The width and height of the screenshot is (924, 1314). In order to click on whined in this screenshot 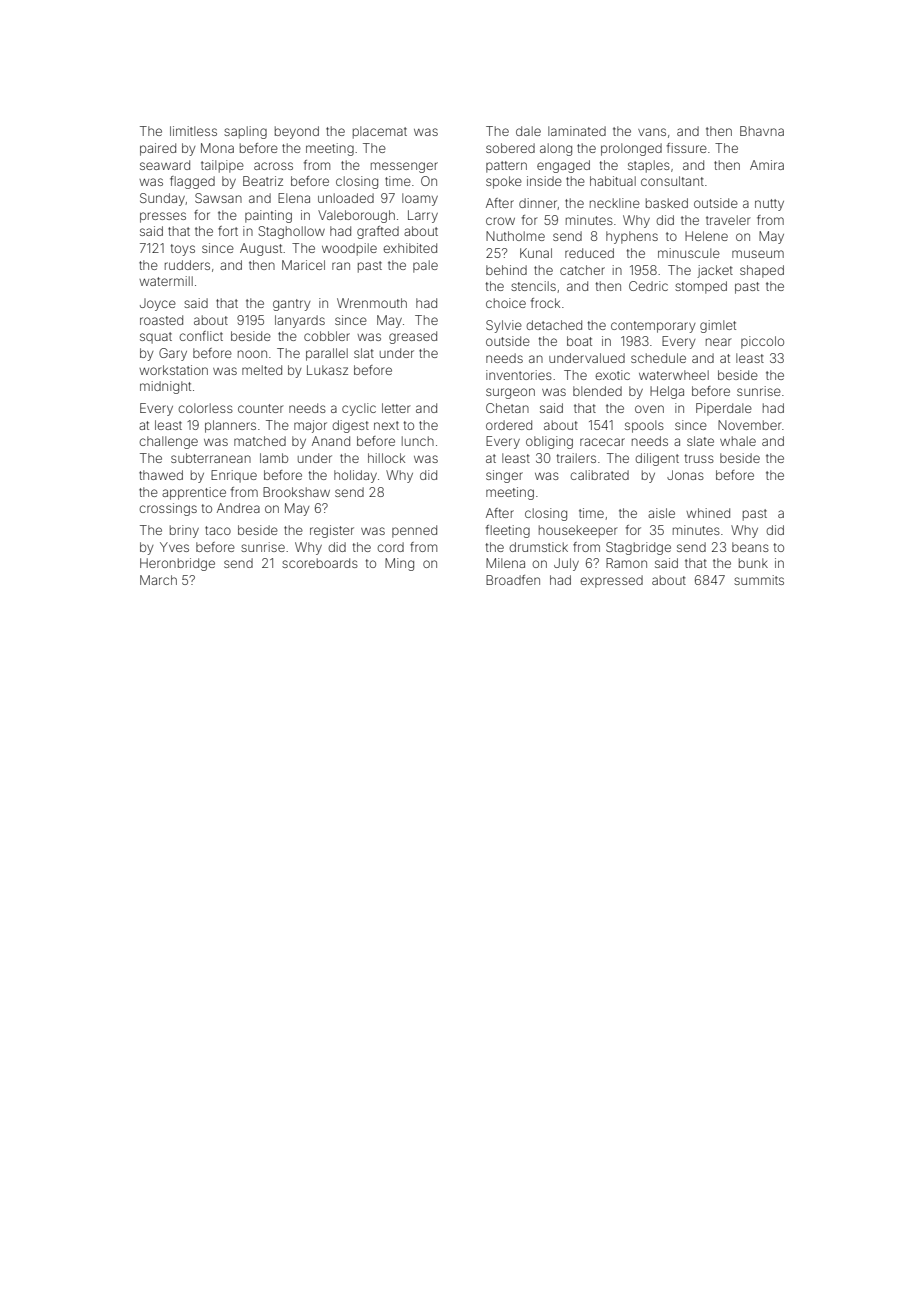, I will do `click(708, 513)`.
